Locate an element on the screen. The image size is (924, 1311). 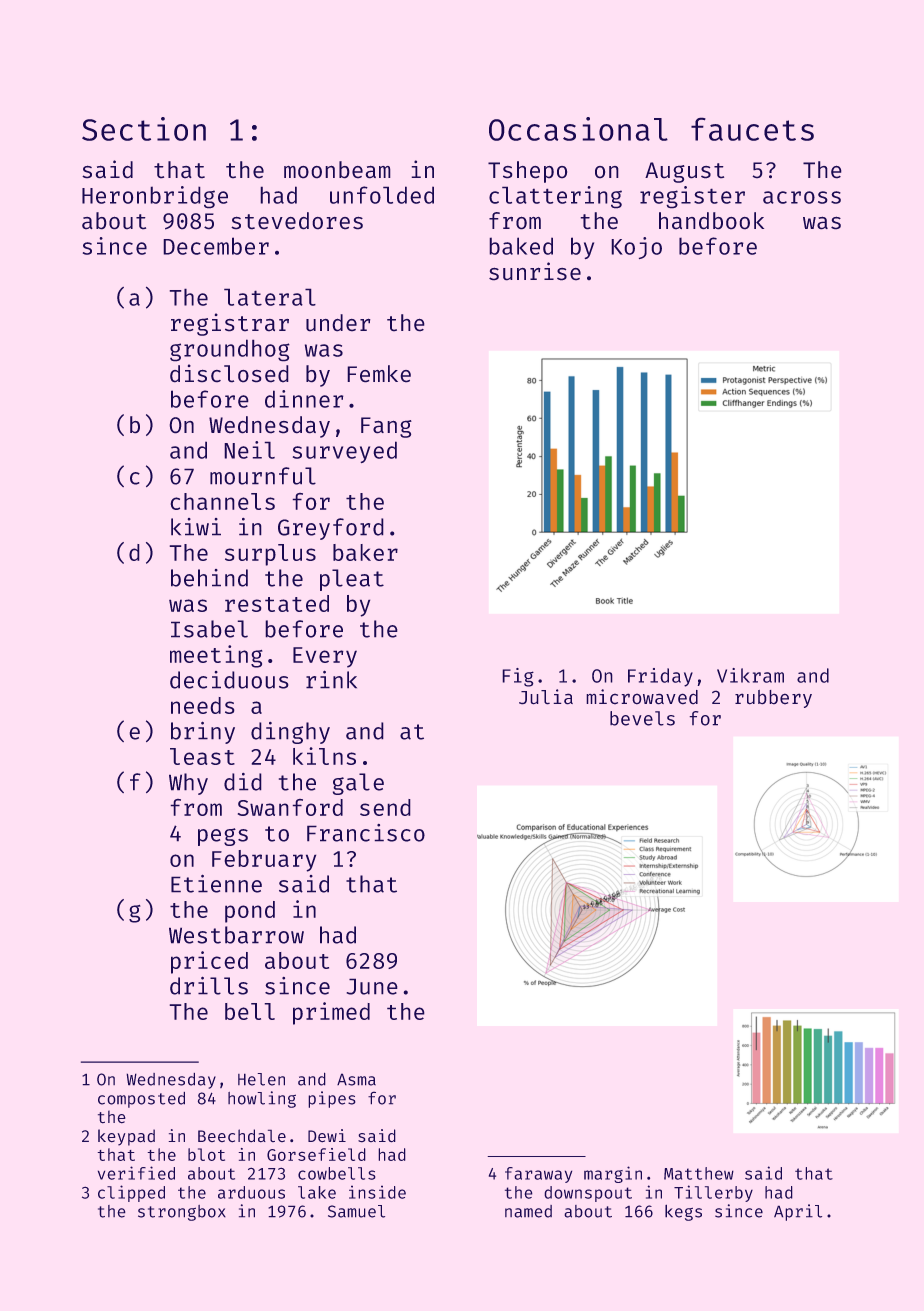
Vikram is located at coordinates (750, 675).
